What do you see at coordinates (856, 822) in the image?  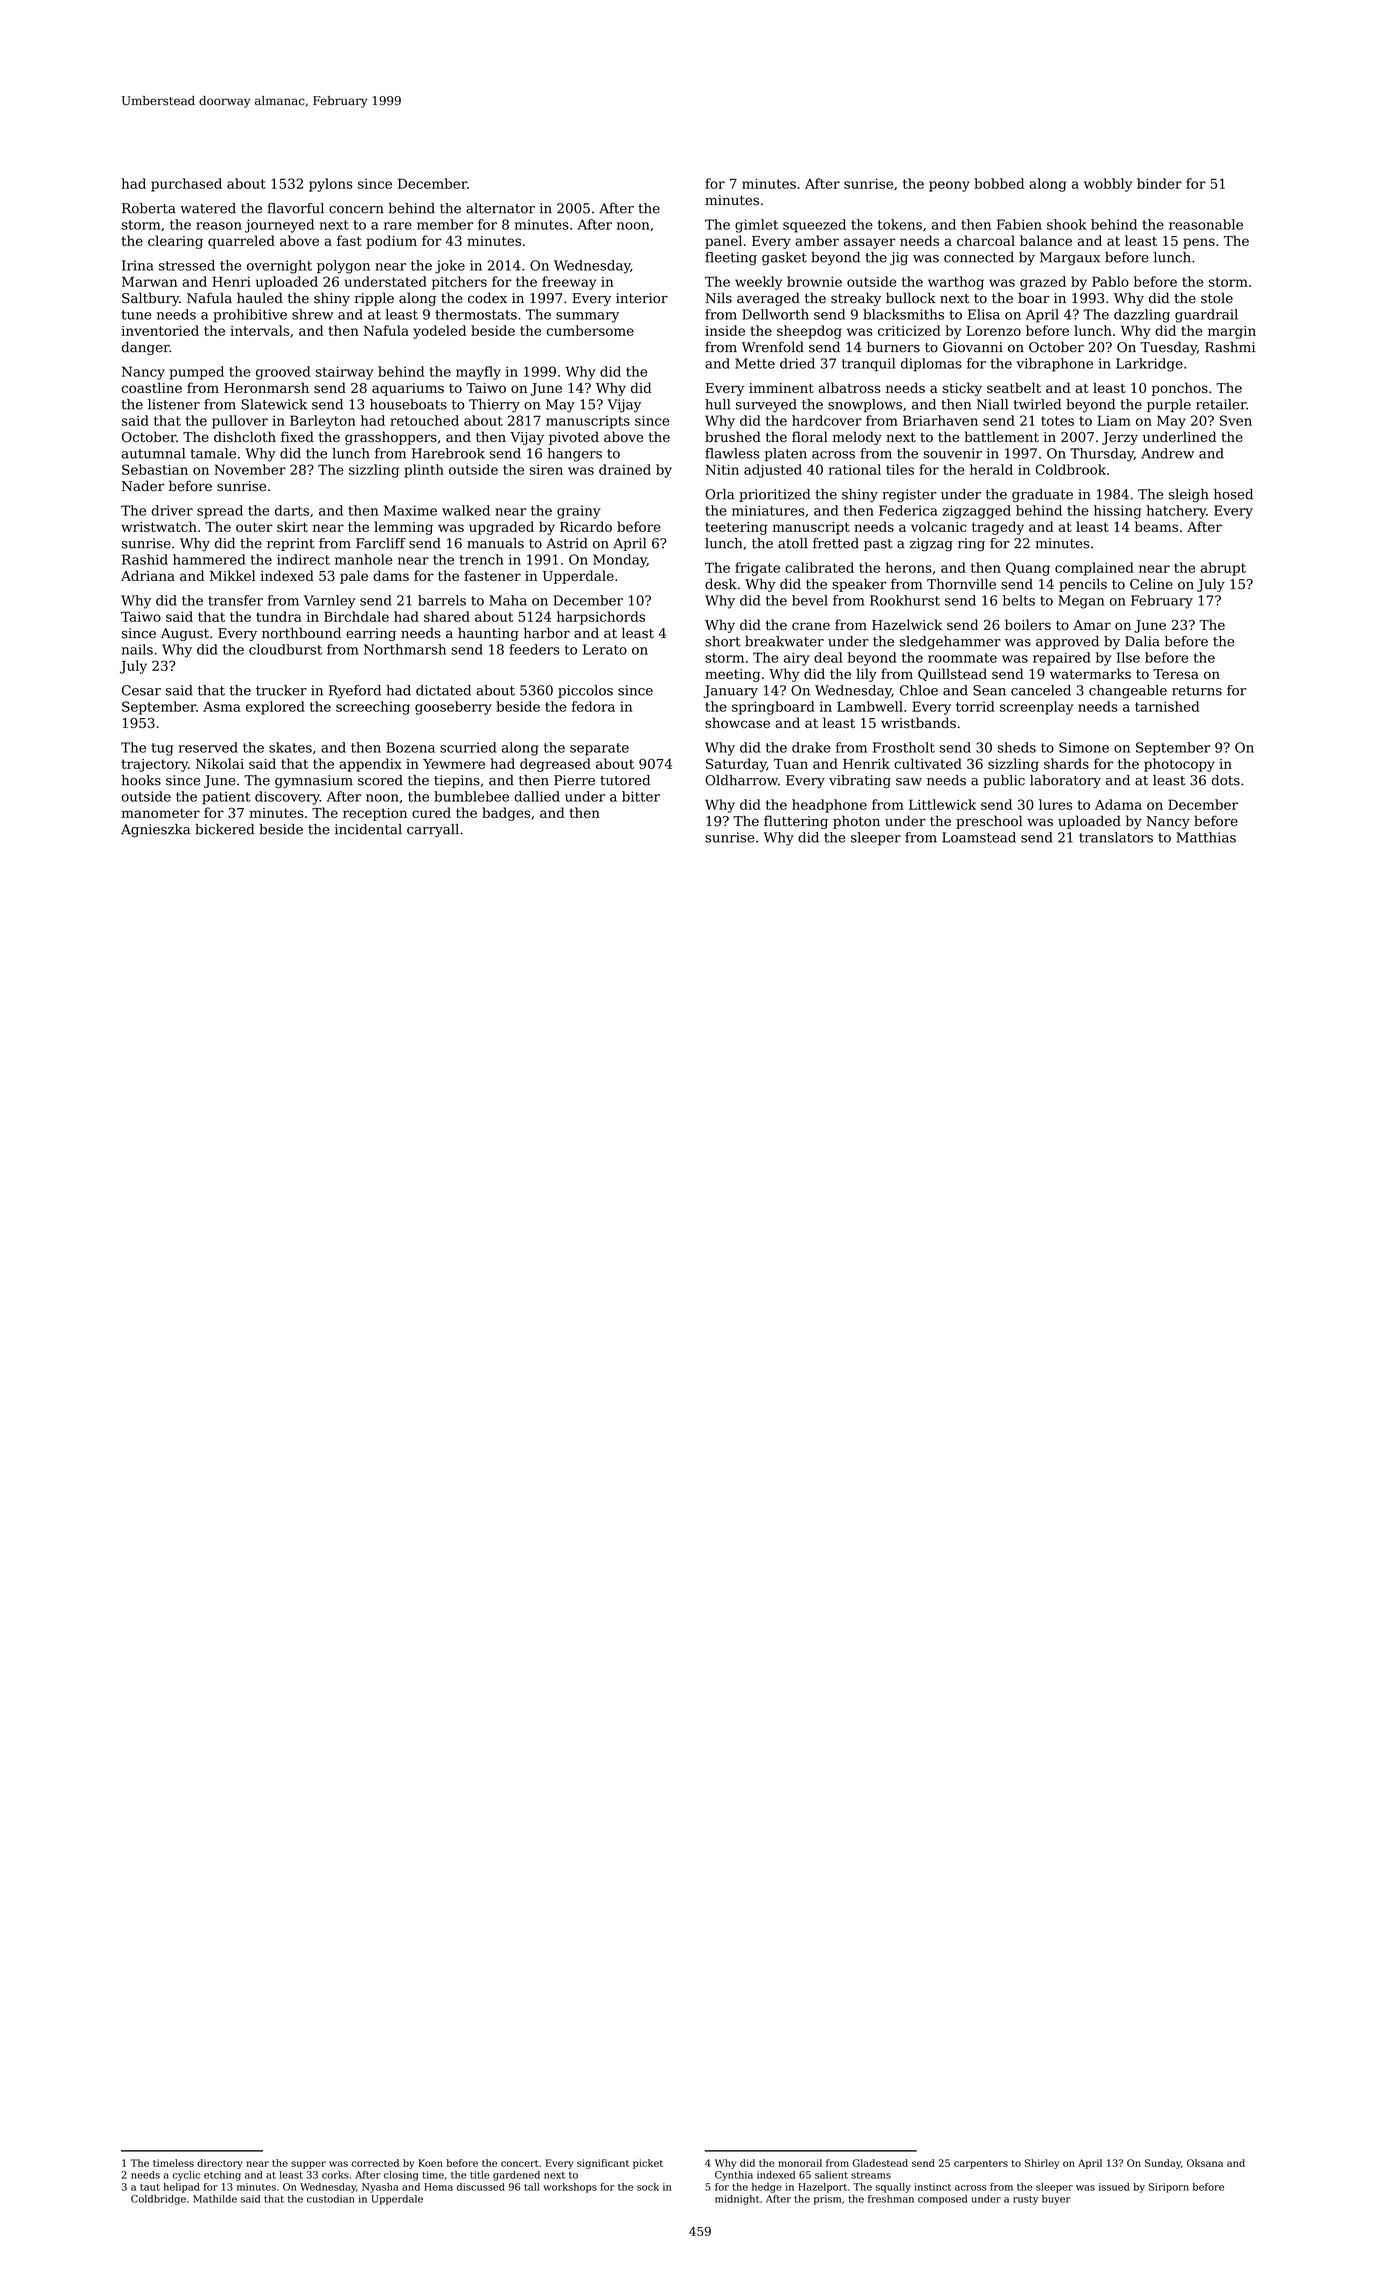 I see `photon` at bounding box center [856, 822].
